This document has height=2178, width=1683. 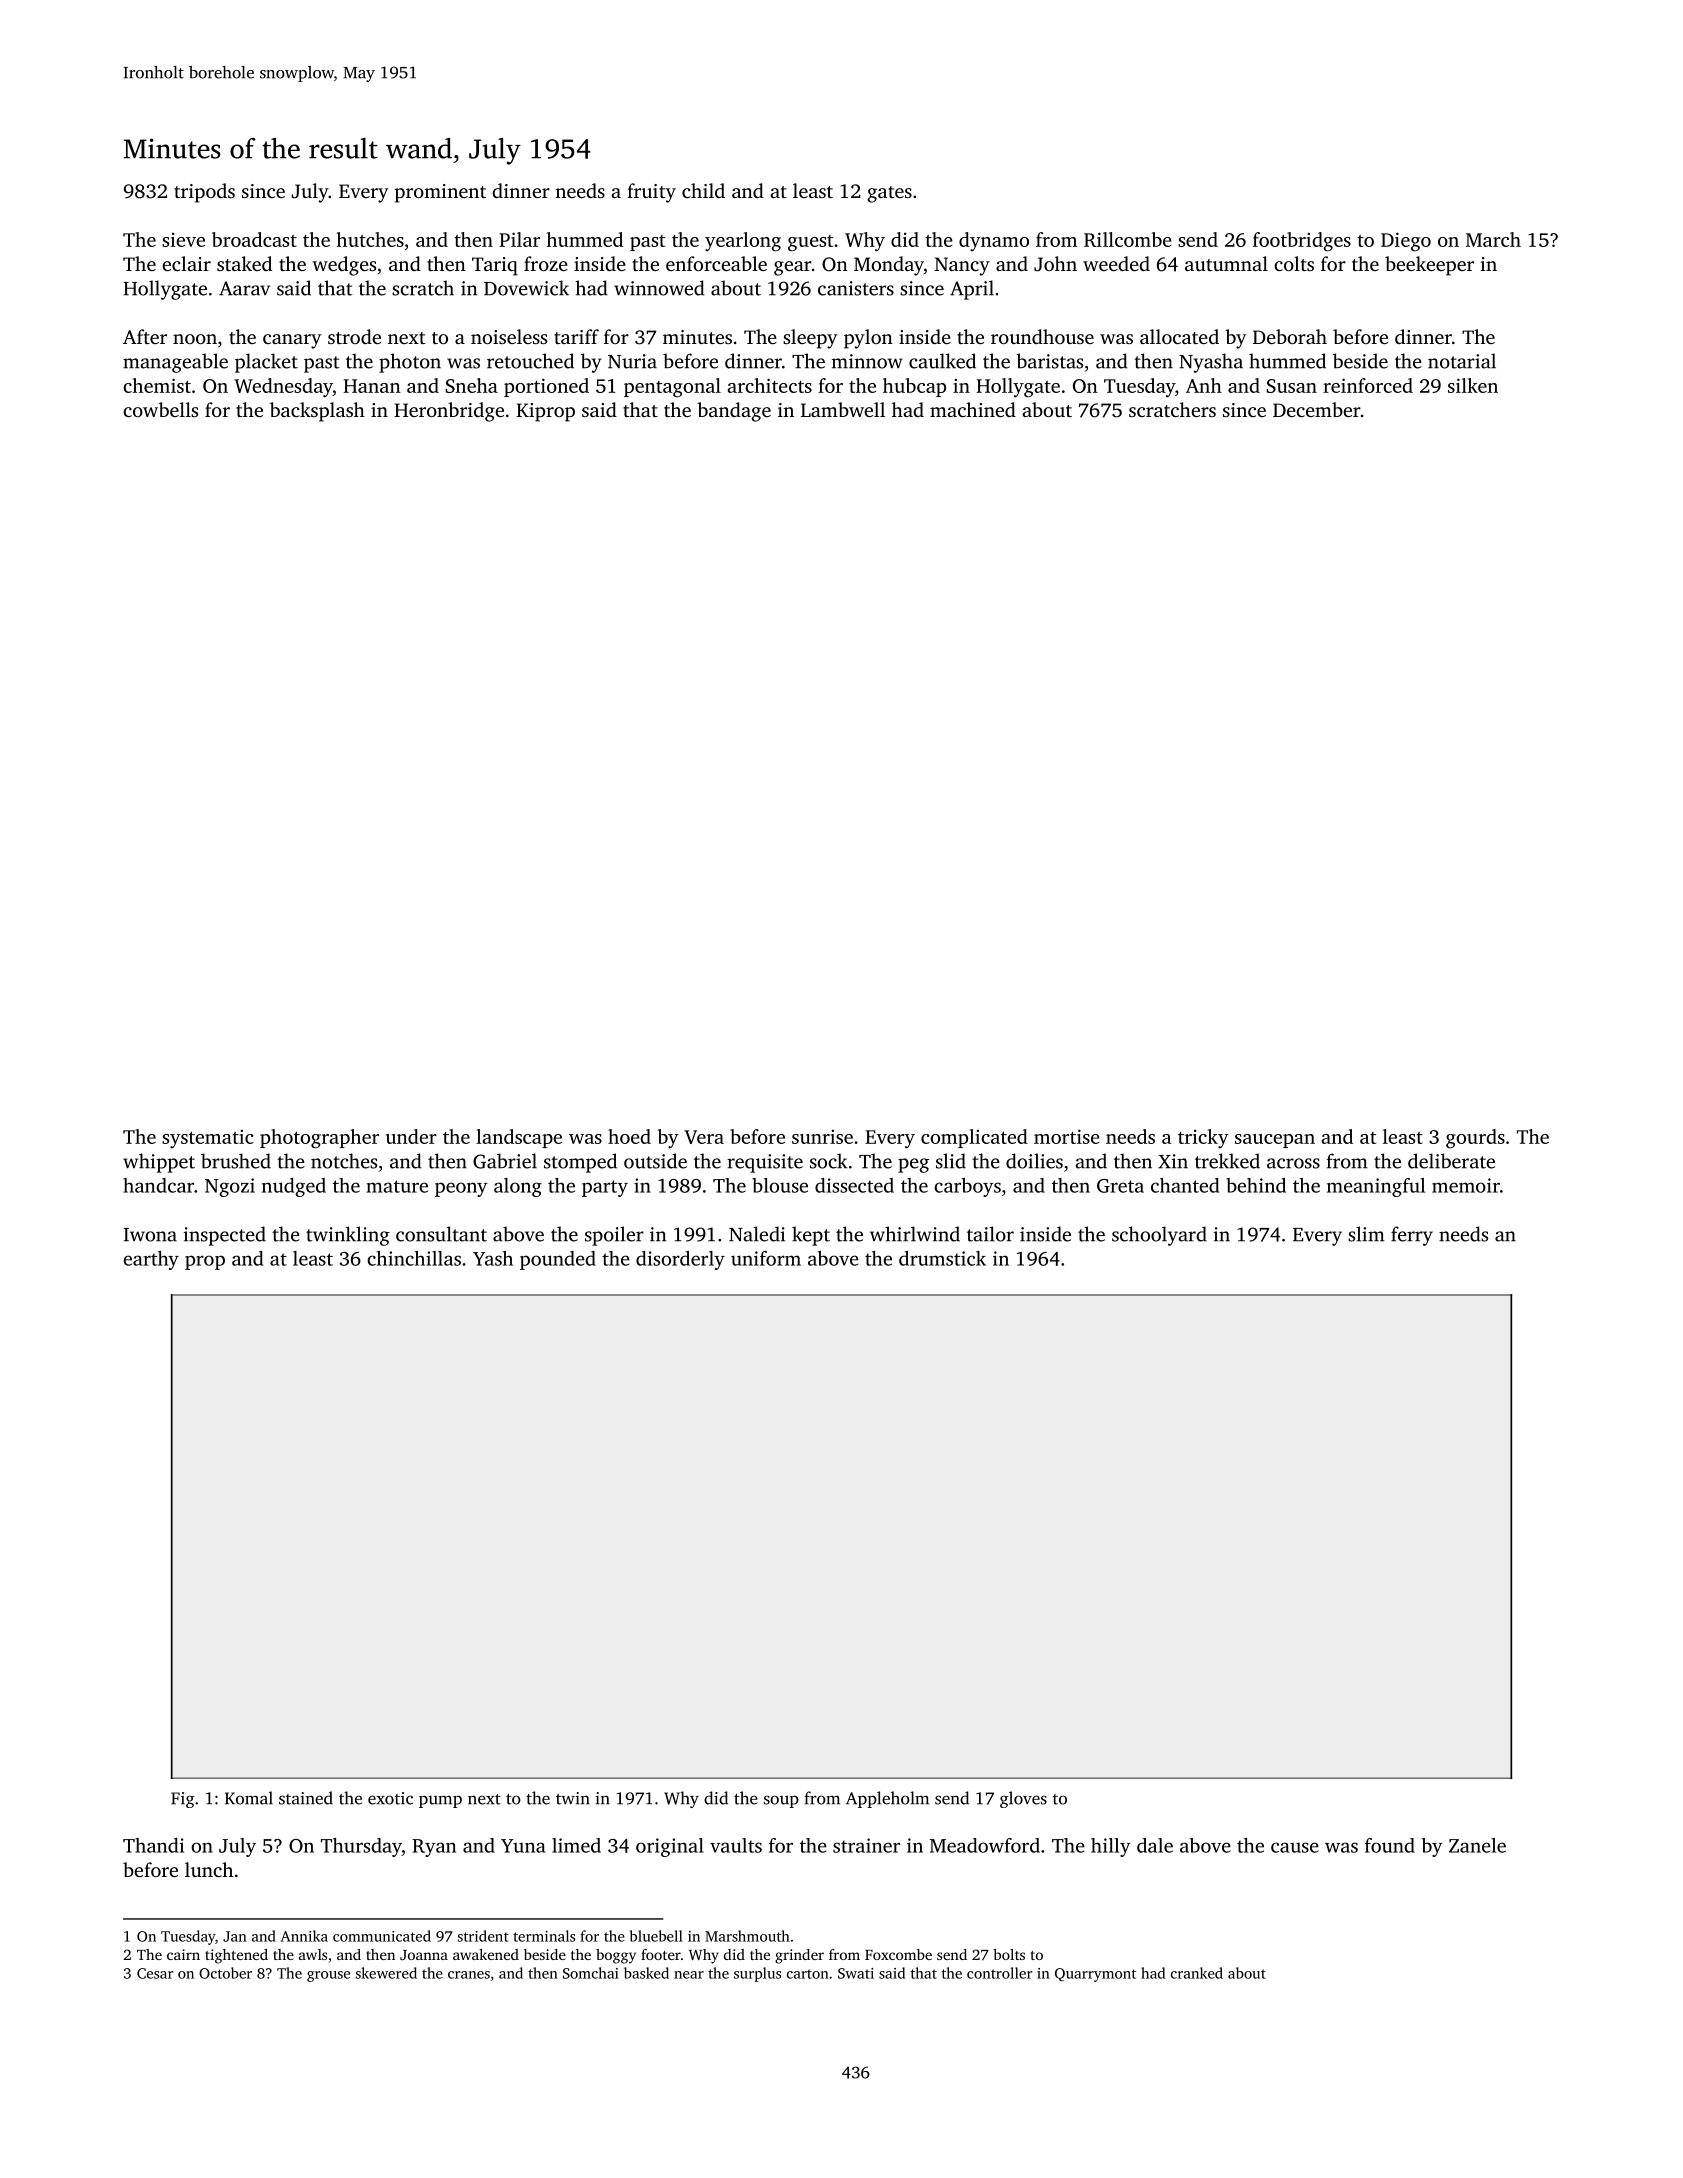 I want to click on cowbells, so click(x=160, y=409).
